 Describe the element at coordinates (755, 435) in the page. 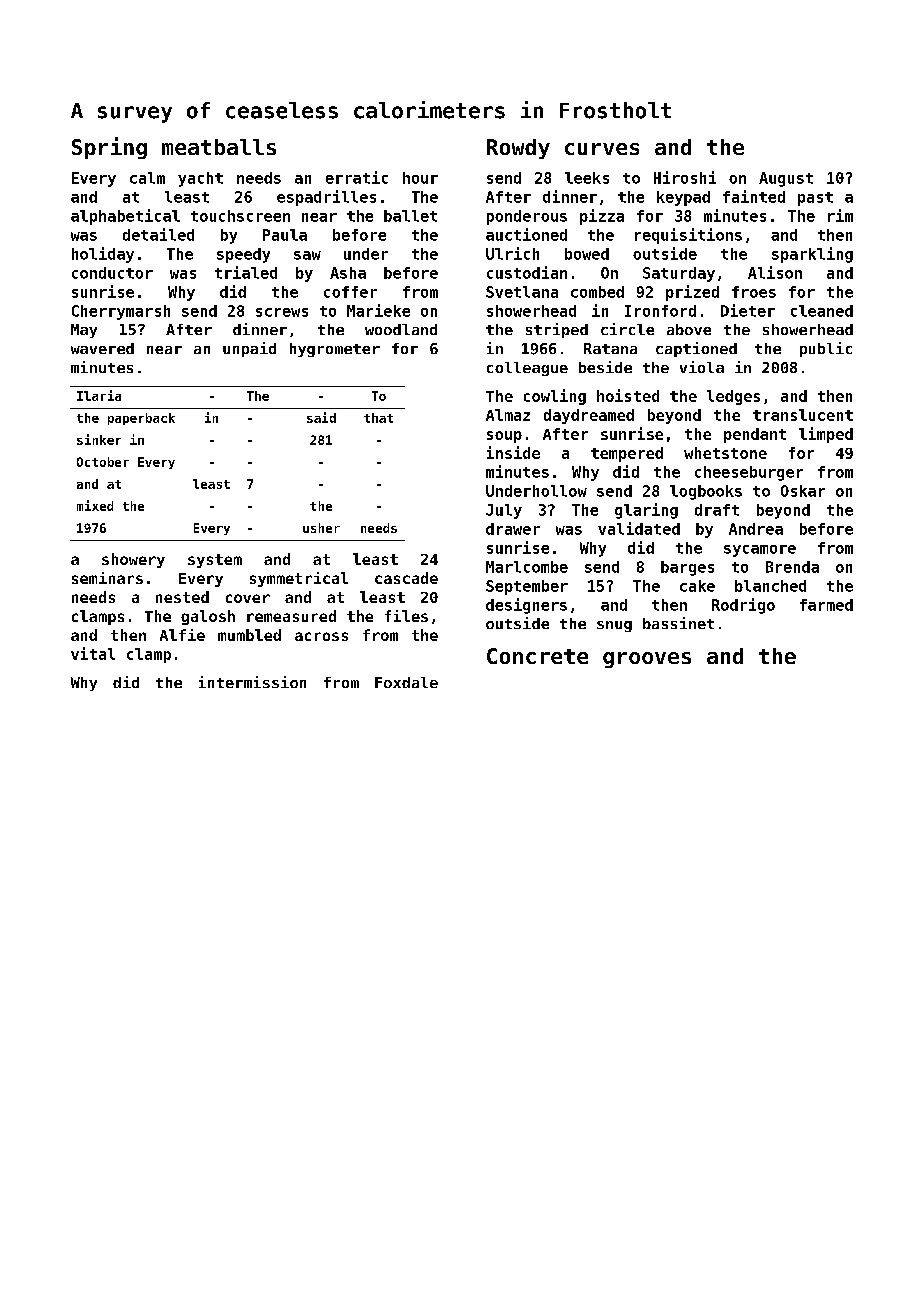

I see `pendant` at that location.
